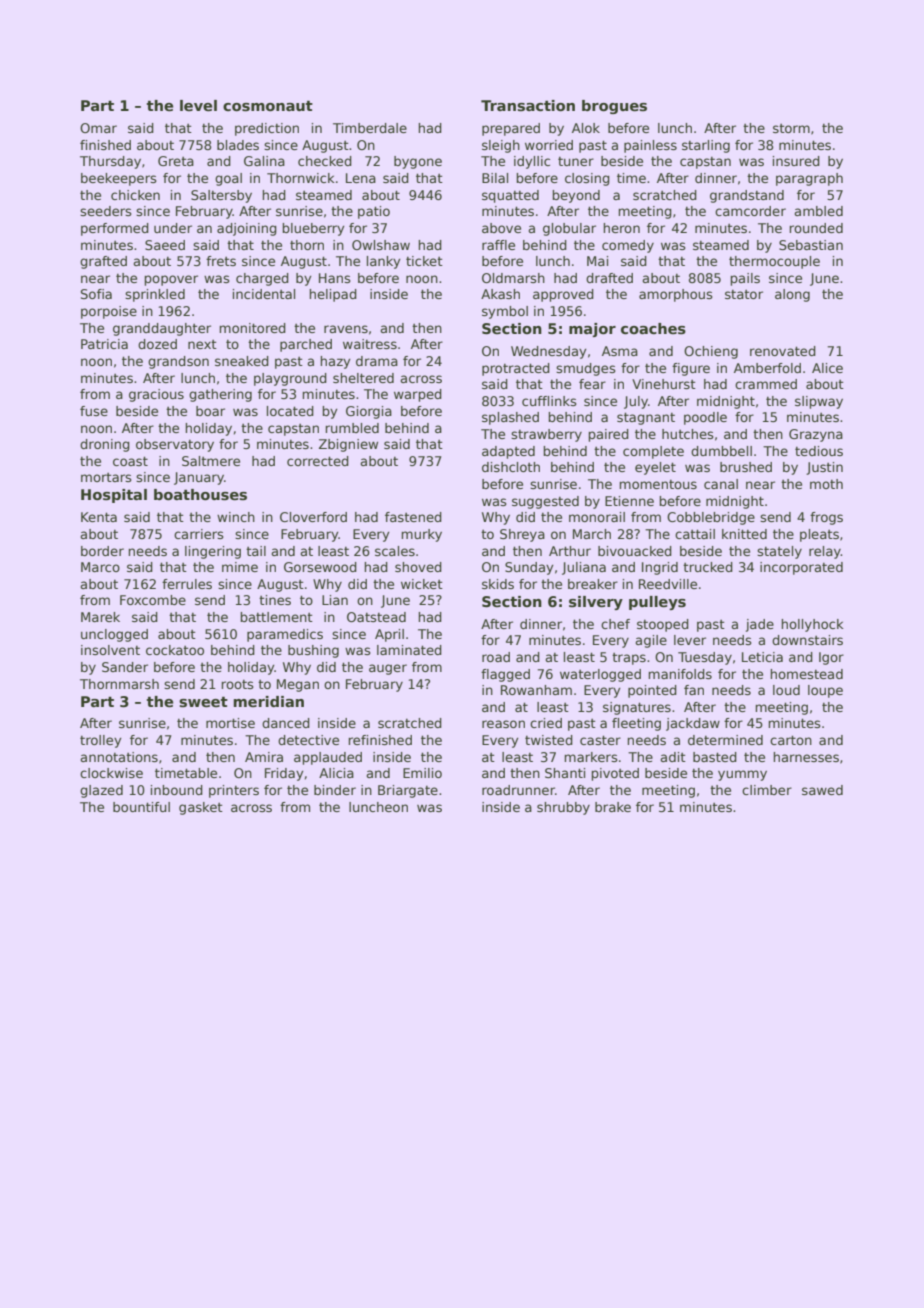  Describe the element at coordinates (422, 773) in the screenshot. I see `Emilio` at that location.
